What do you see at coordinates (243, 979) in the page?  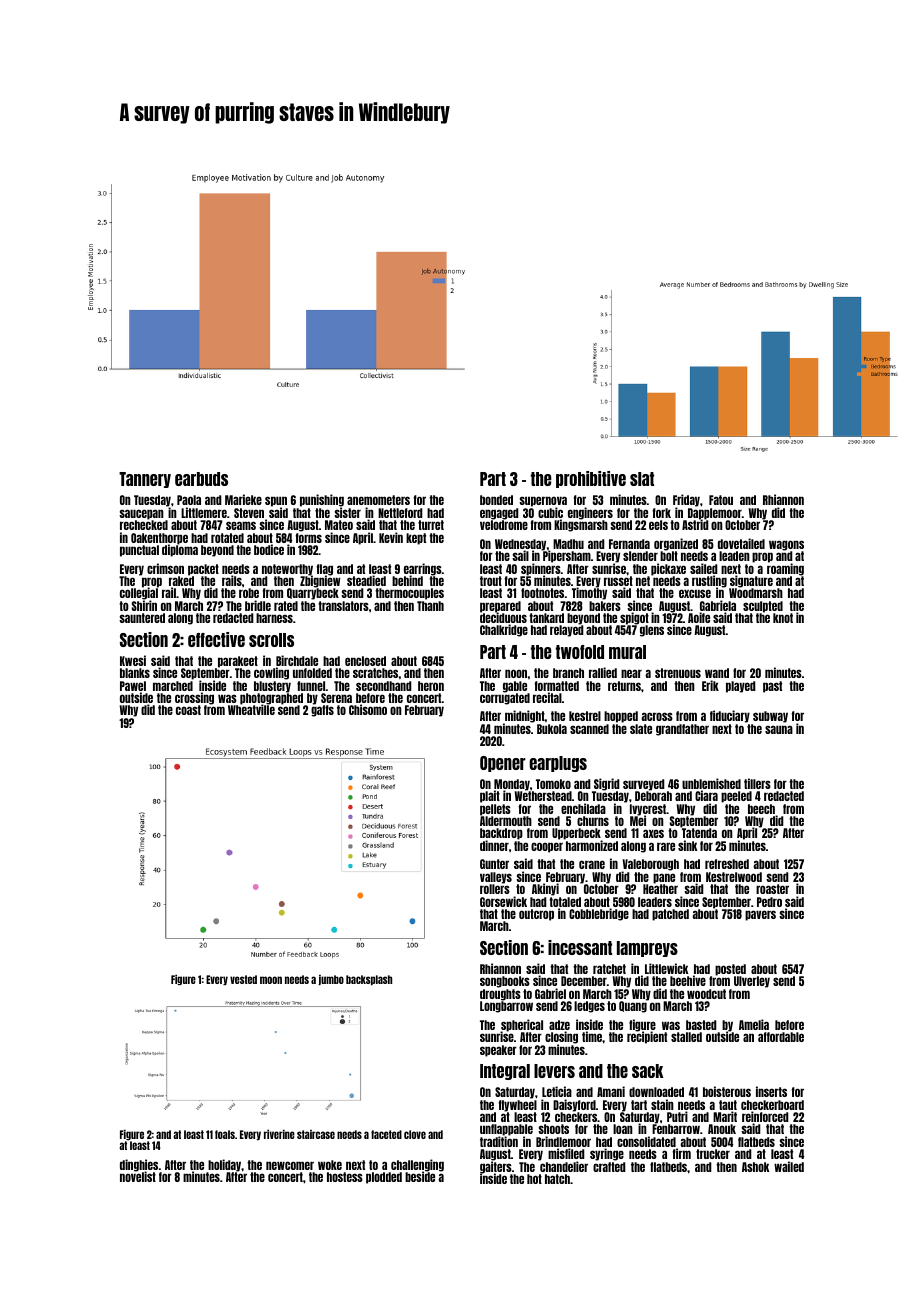 I see `vested` at bounding box center [243, 979].
